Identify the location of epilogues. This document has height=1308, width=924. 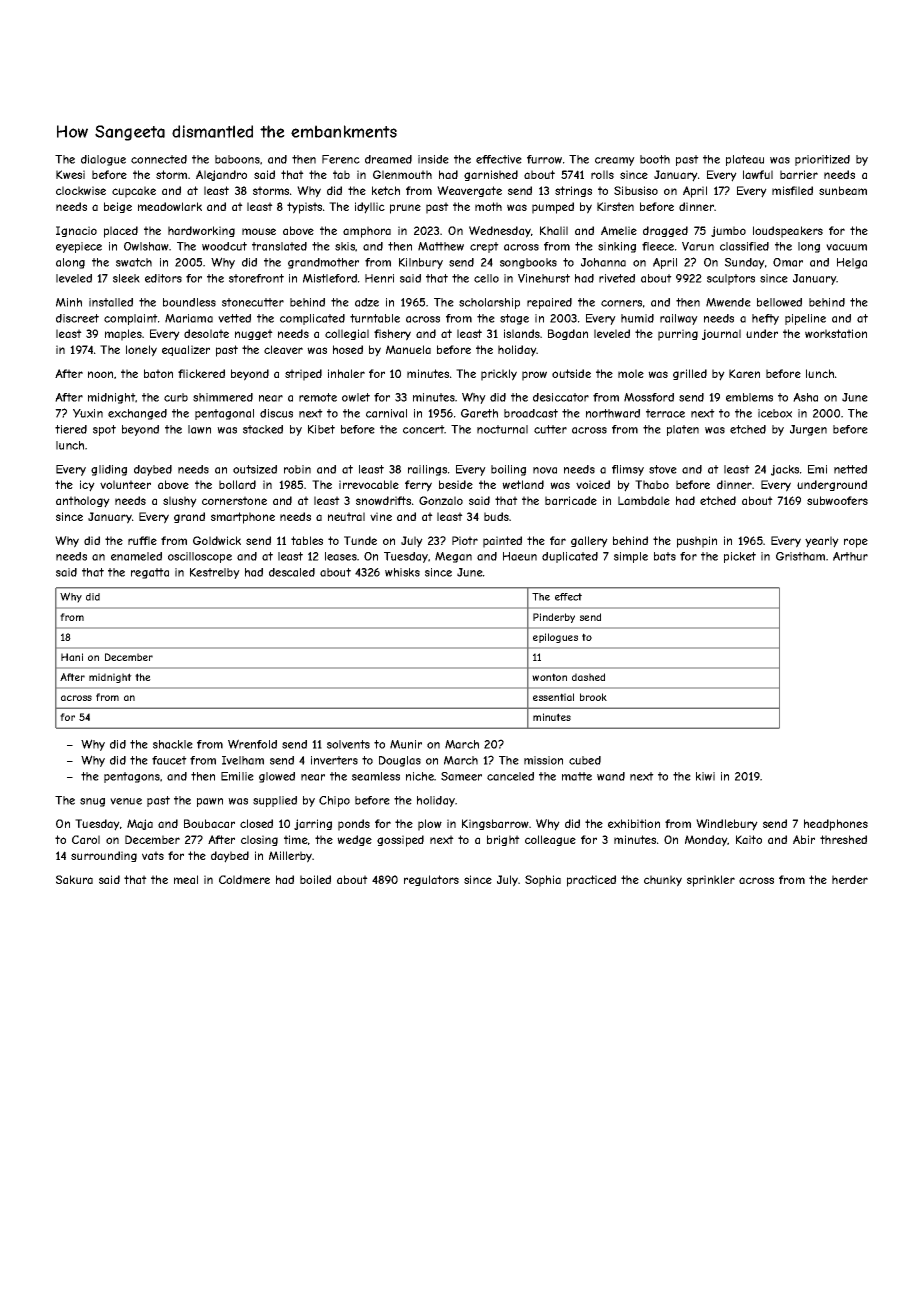
(555, 638).
